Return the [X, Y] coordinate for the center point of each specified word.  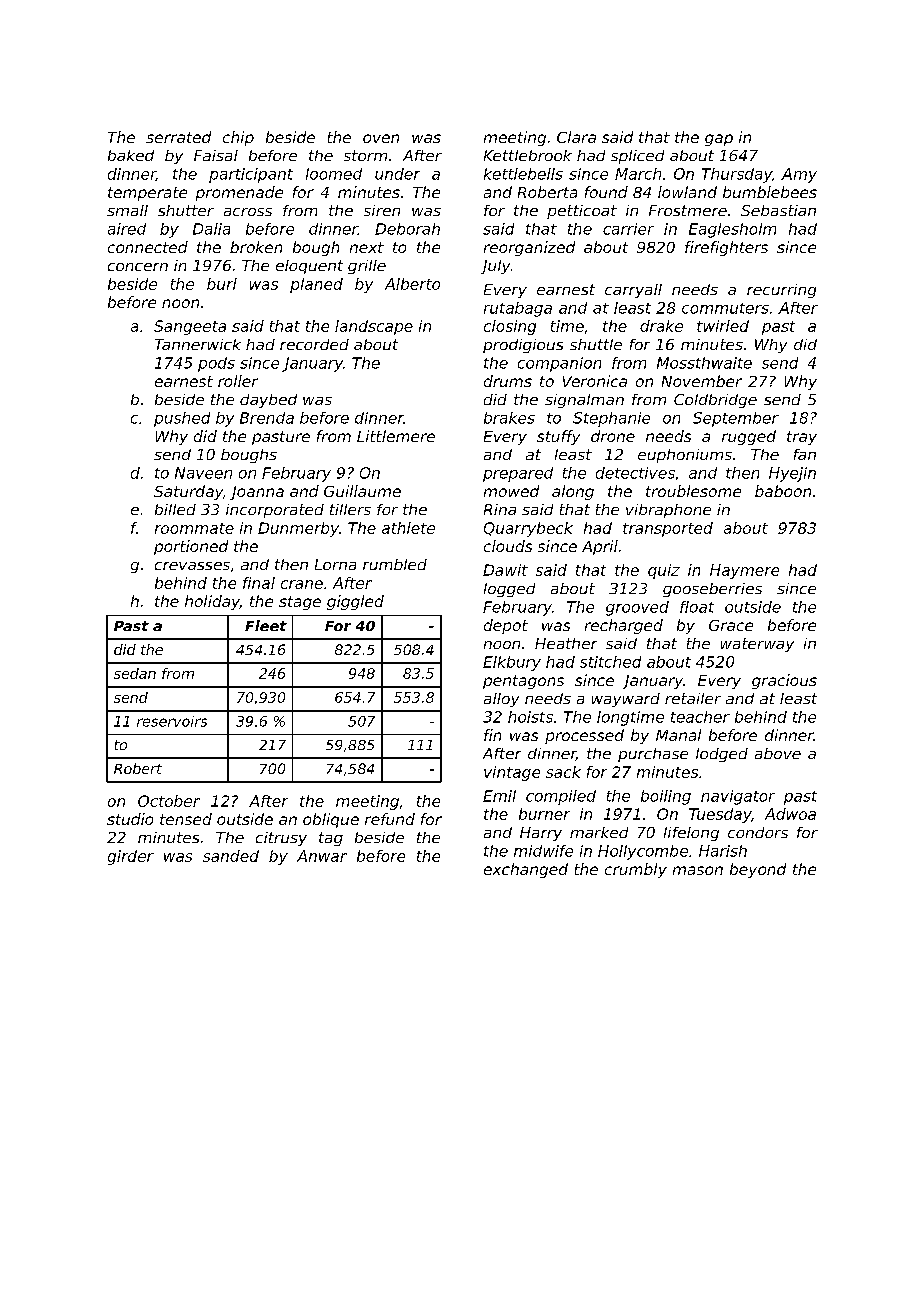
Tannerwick [198, 344]
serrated [178, 137]
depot [506, 626]
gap [719, 140]
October [169, 801]
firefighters [726, 248]
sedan [135, 673]
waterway [757, 645]
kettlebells [523, 174]
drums [508, 381]
